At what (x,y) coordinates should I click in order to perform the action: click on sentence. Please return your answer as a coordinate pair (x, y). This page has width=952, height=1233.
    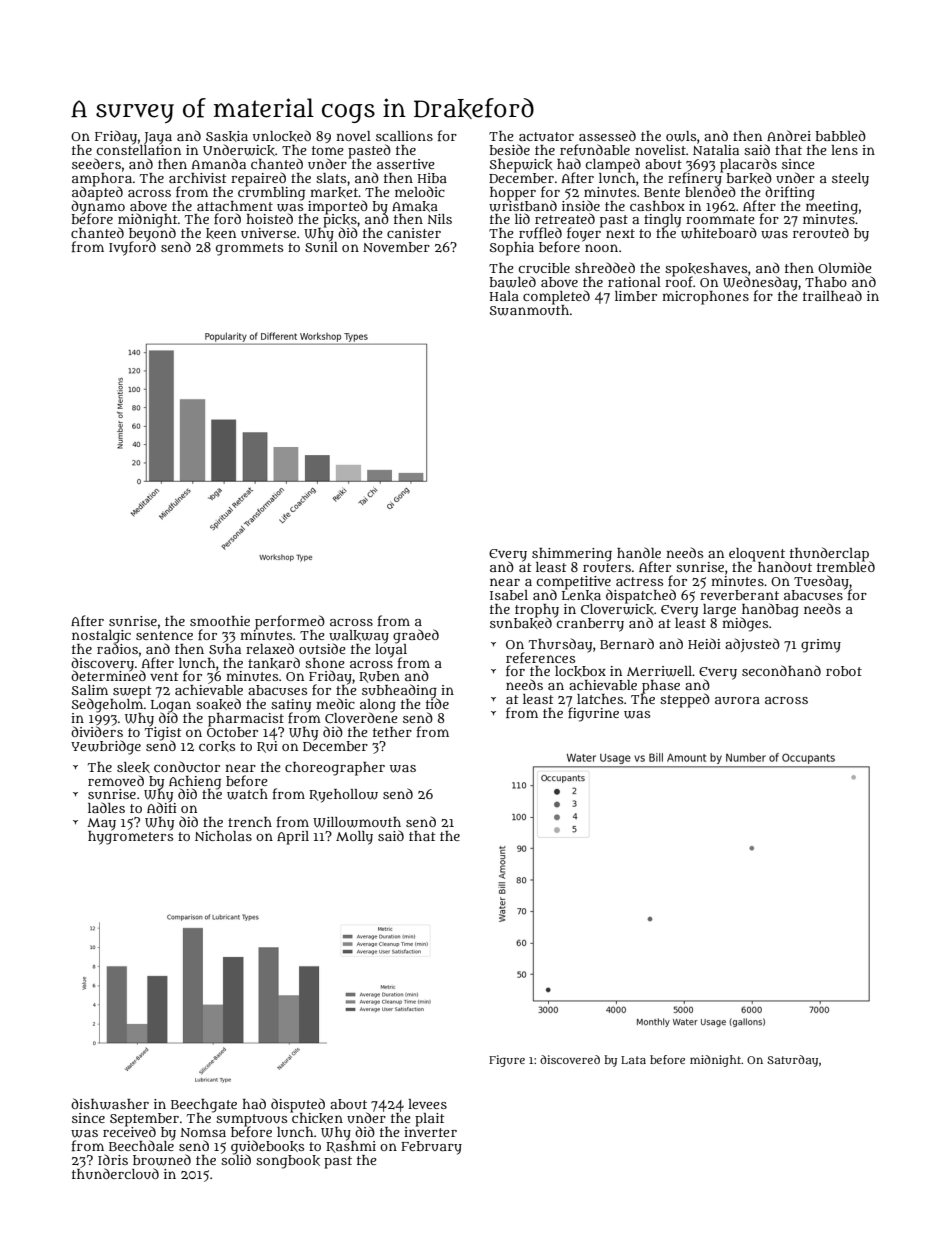
    Looking at the image, I should click on (164, 635).
